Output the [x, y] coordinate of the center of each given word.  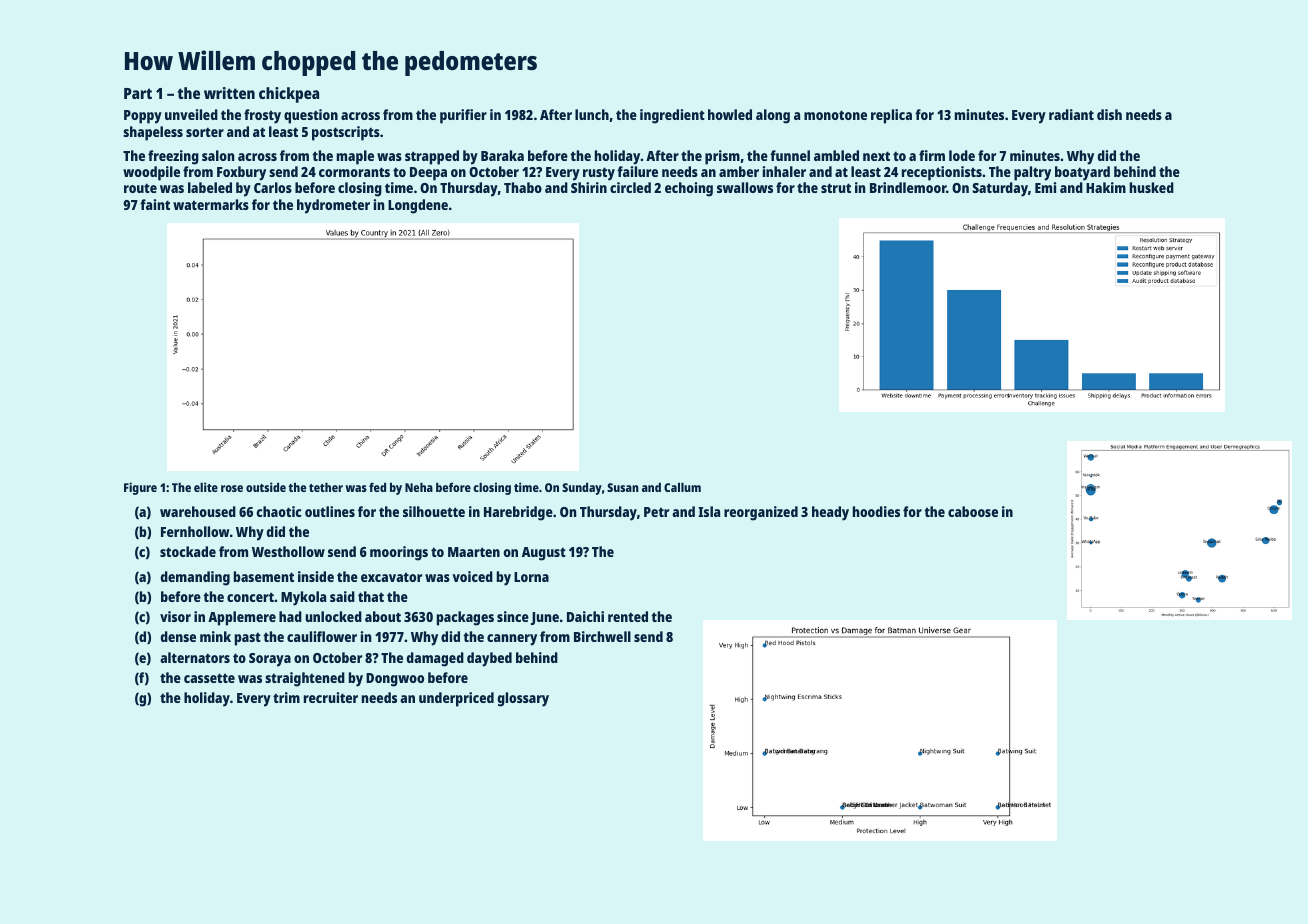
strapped [432, 157]
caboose [973, 511]
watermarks [211, 204]
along [773, 116]
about [383, 616]
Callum [682, 487]
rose [232, 488]
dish [1109, 114]
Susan [623, 487]
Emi [1045, 187]
